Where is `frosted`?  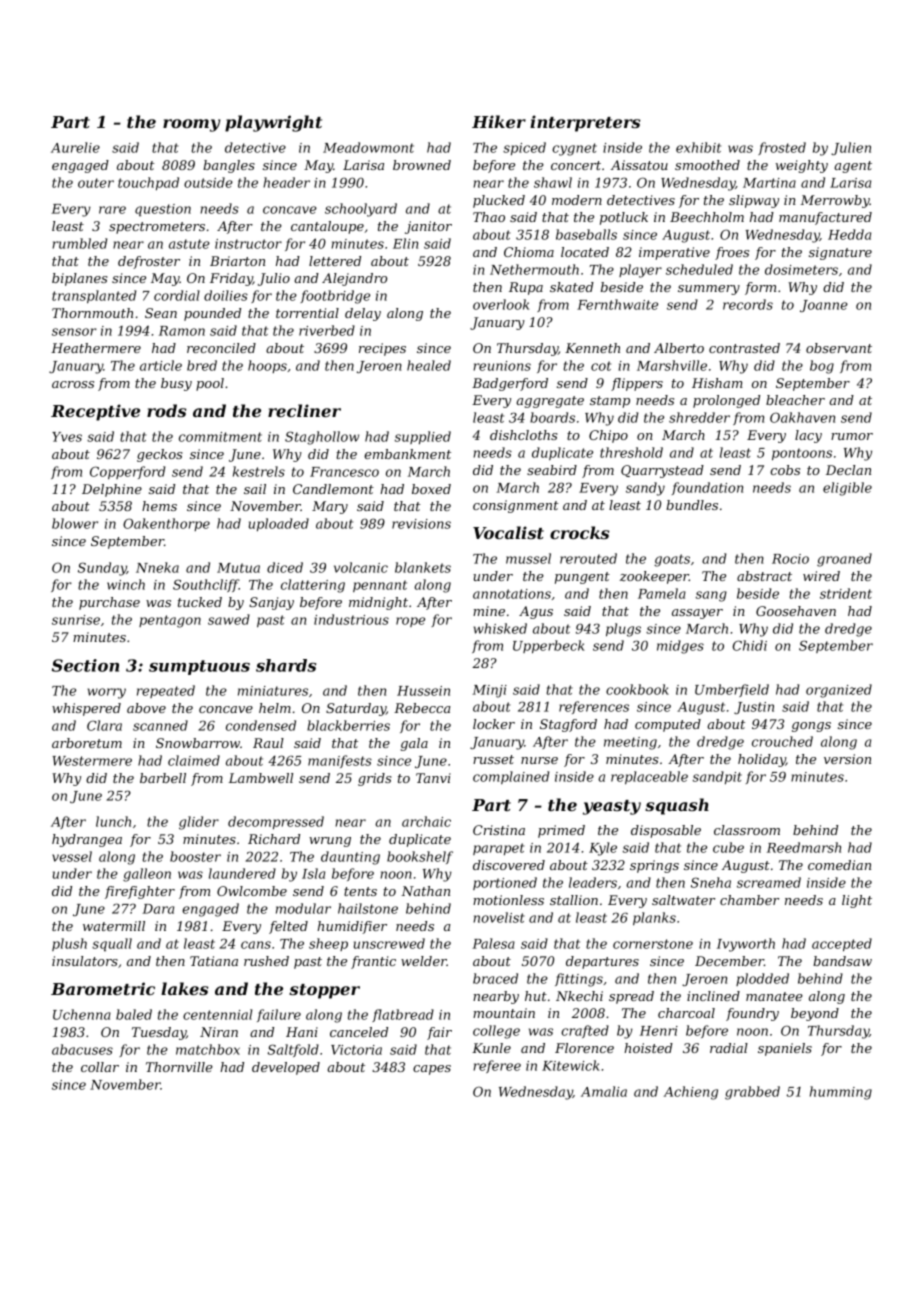
frosted is located at coordinates (782, 148).
